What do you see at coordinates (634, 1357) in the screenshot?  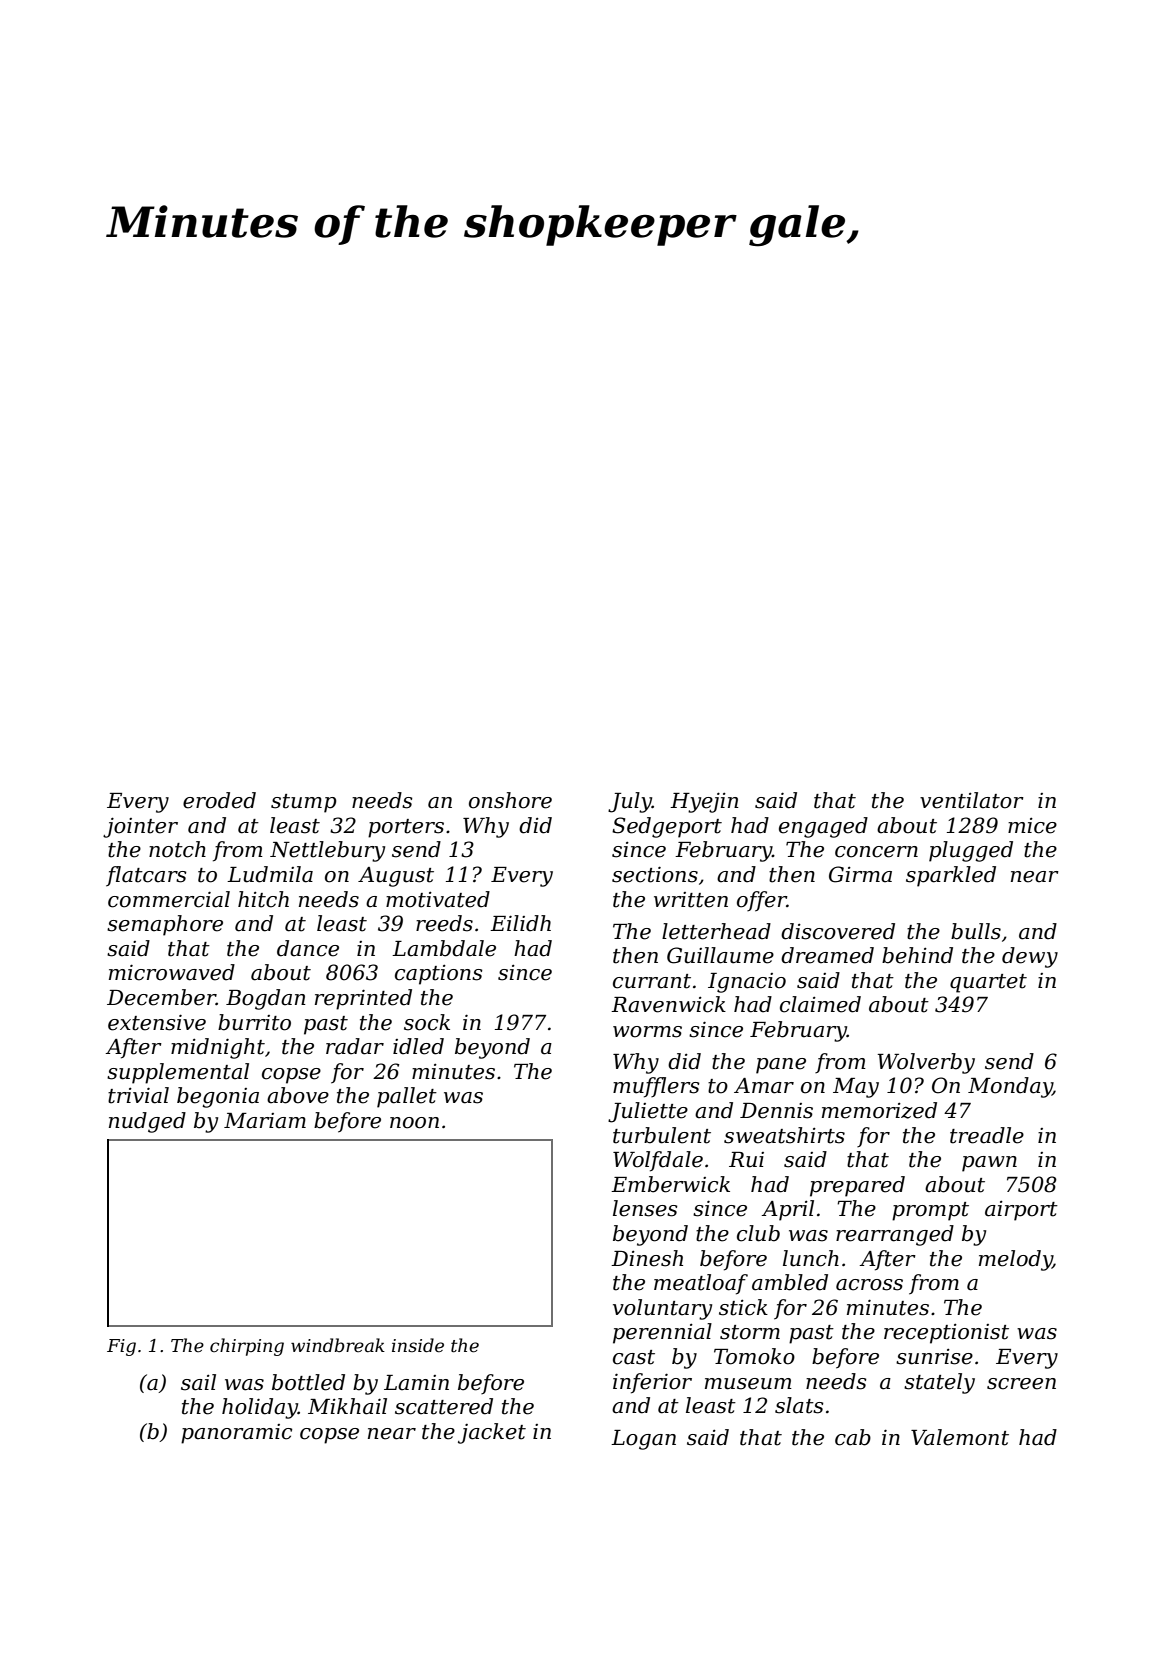 I see `cast` at bounding box center [634, 1357].
